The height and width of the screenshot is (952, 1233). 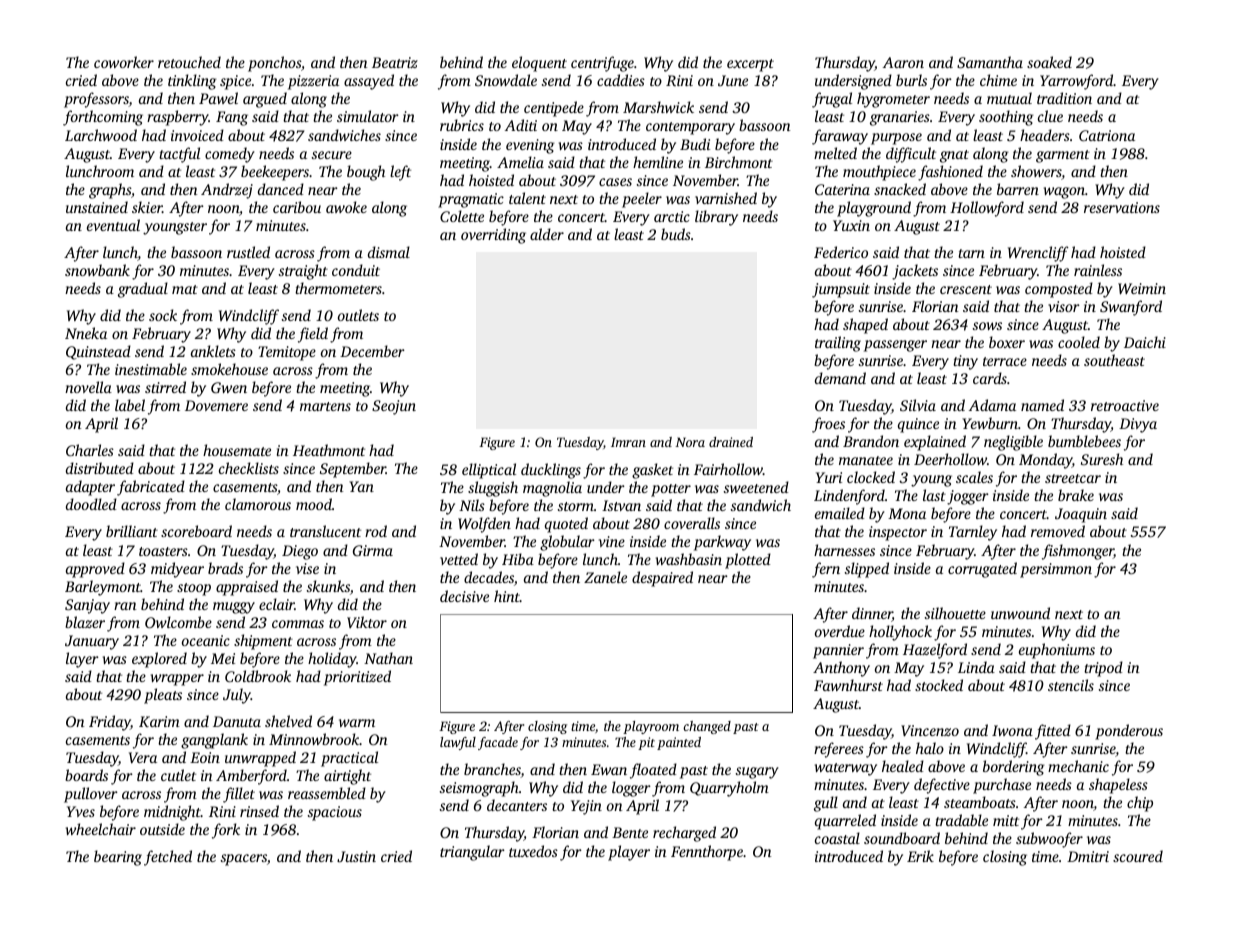 What do you see at coordinates (748, 561) in the screenshot?
I see `plotted` at bounding box center [748, 561].
